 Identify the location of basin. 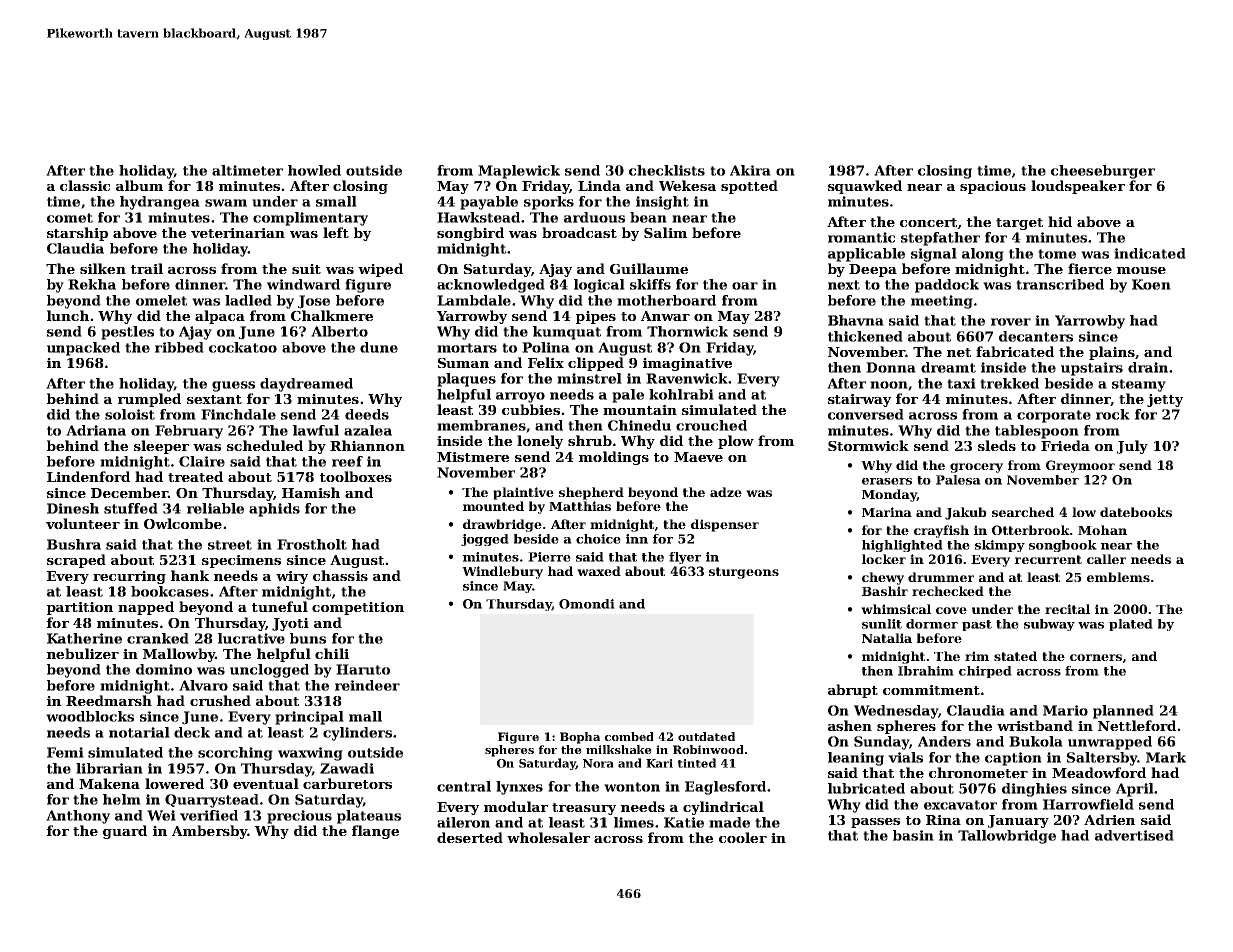
(913, 835).
